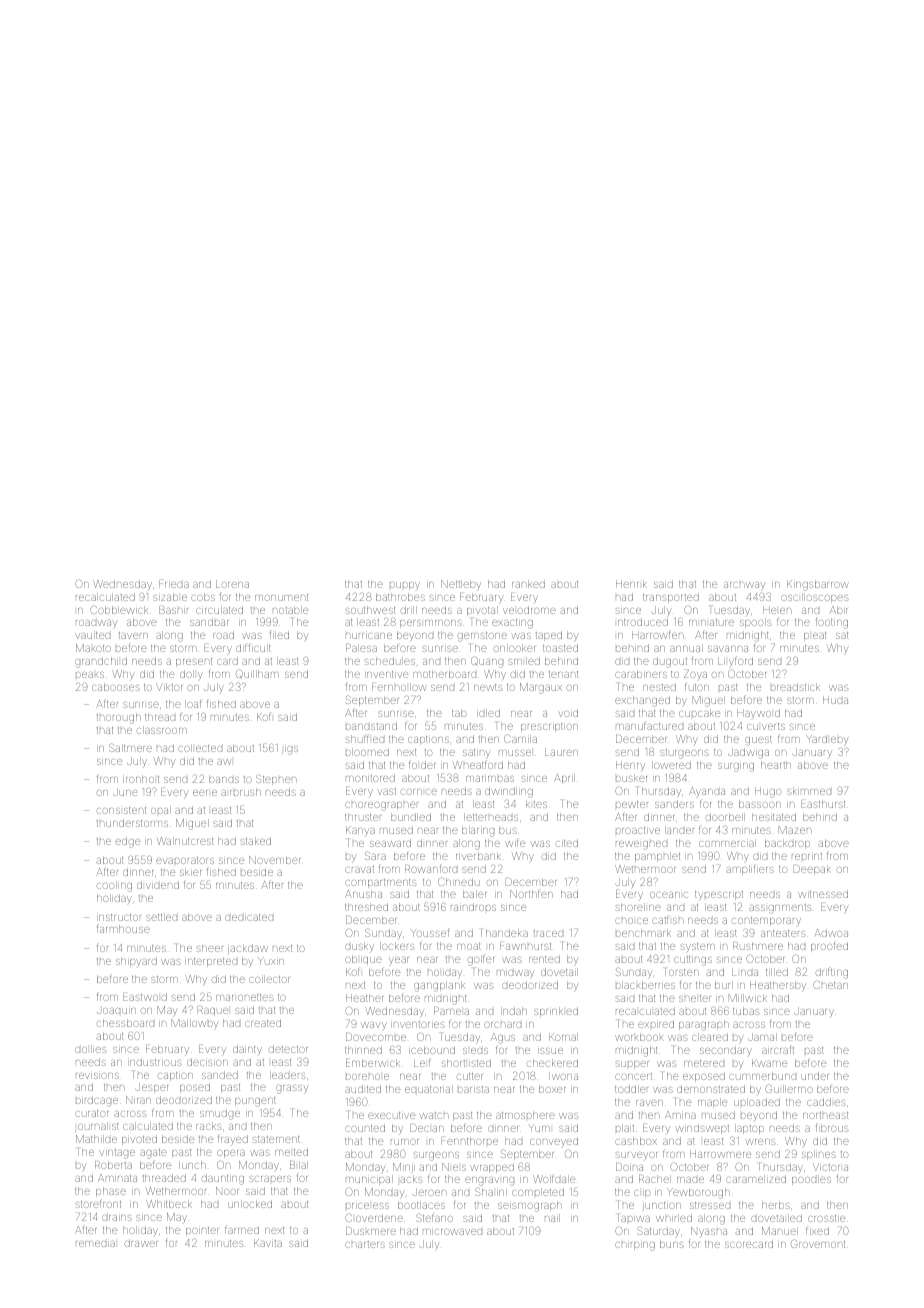  I want to click on Kingsbarrow, so click(818, 585).
